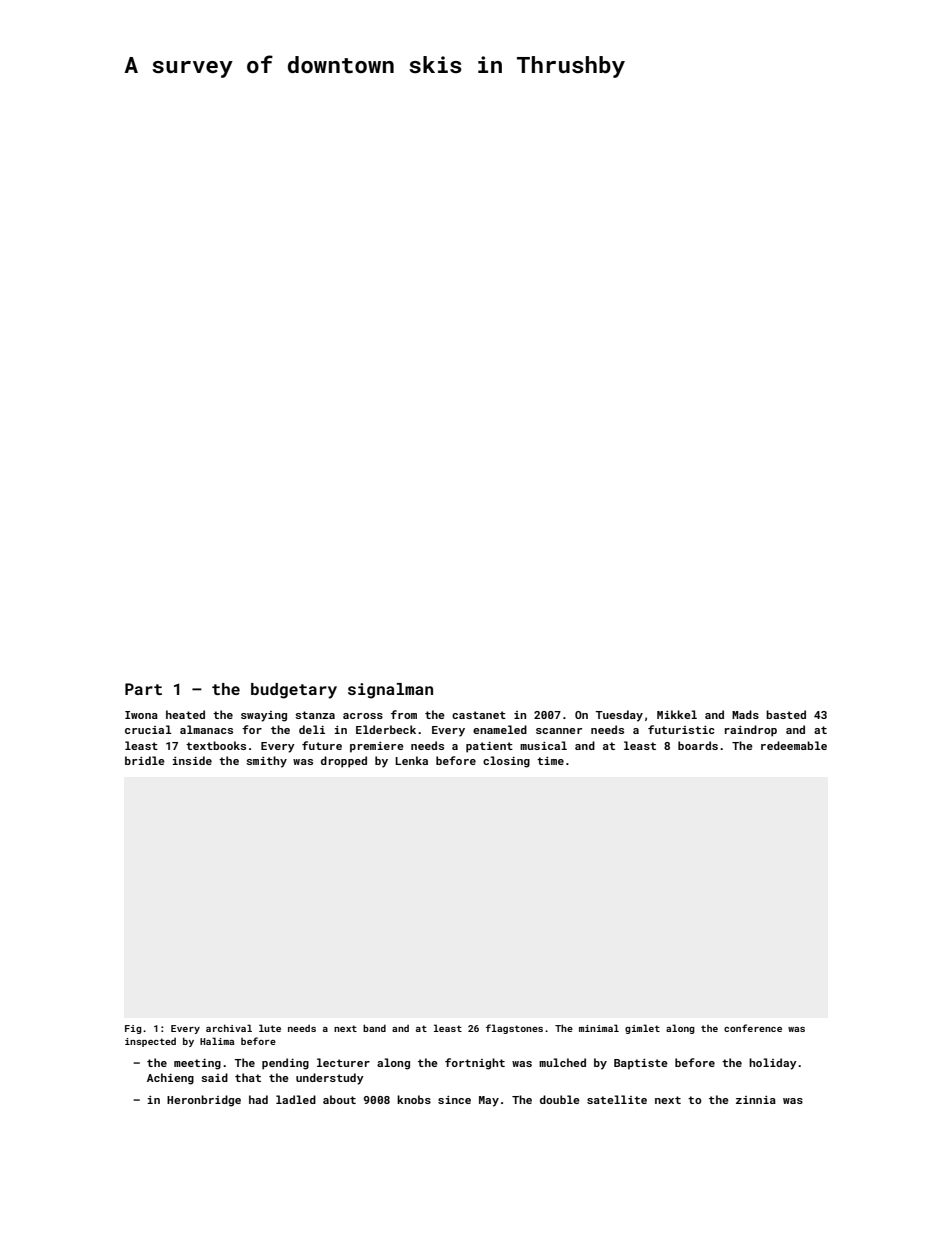 This screenshot has height=1233, width=952. Describe the element at coordinates (390, 691) in the screenshot. I see `signalman` at that location.
